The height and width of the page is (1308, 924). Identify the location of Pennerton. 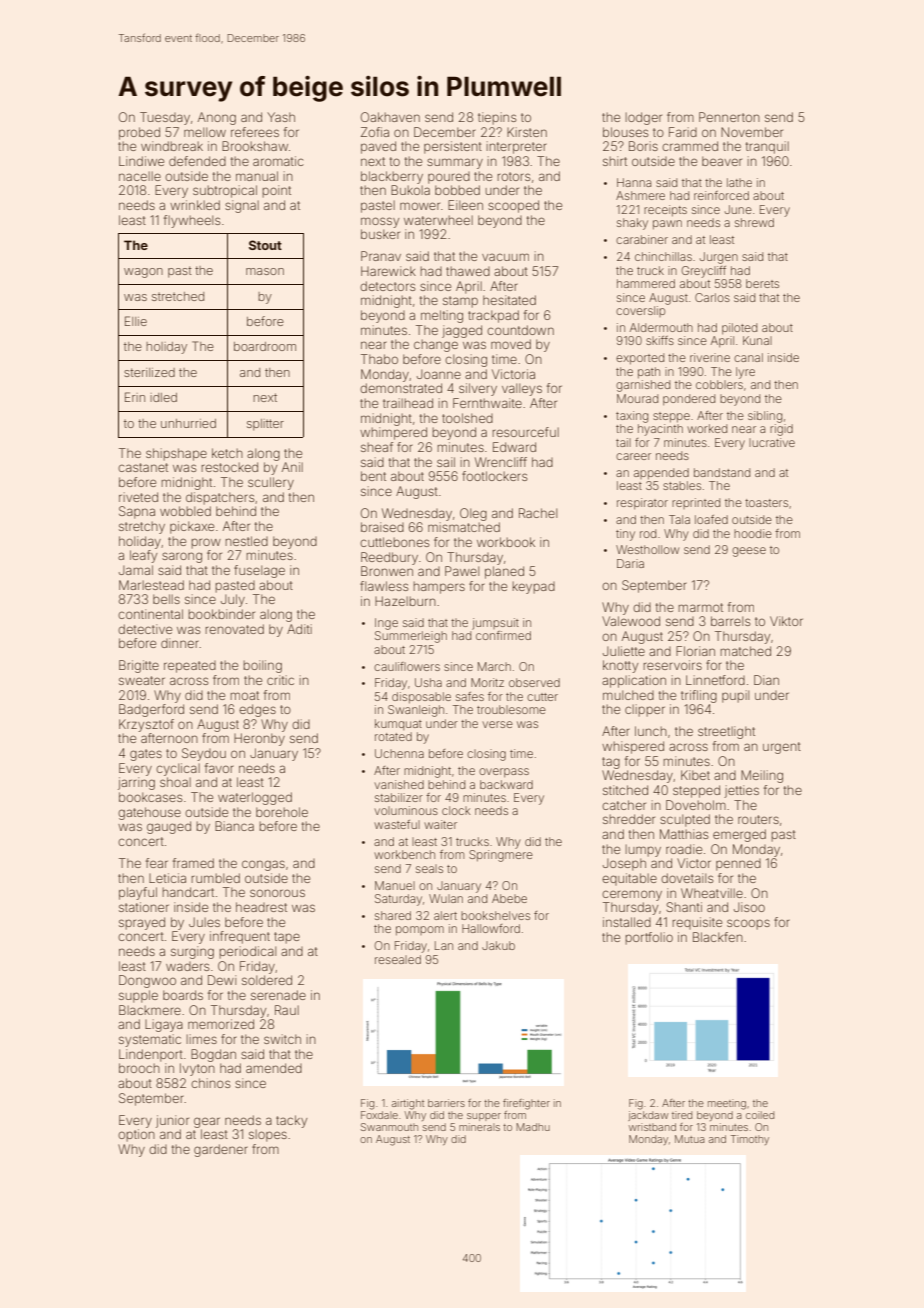
(729, 117).
